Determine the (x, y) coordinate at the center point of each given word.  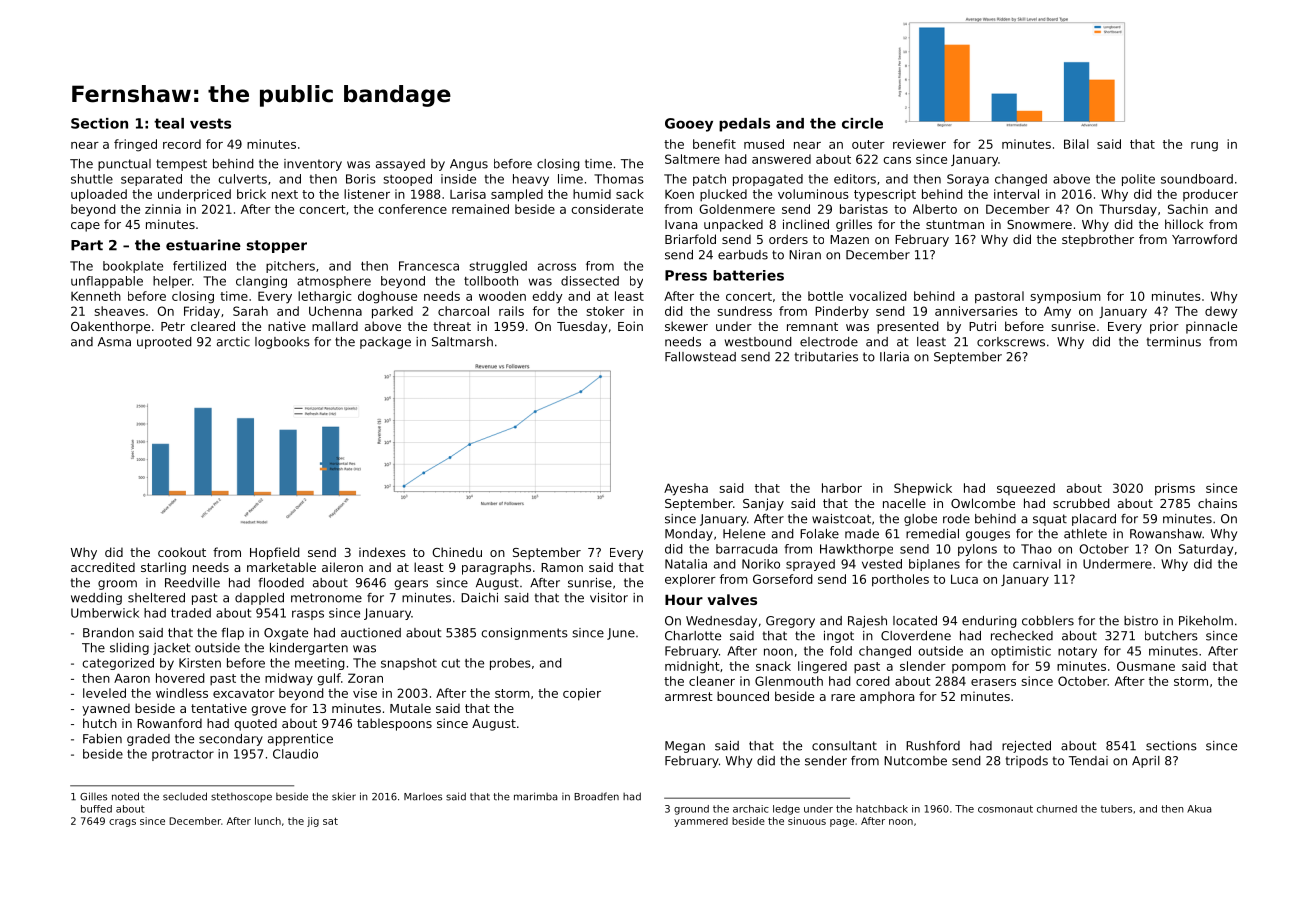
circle (862, 123)
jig (313, 822)
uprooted (164, 343)
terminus (1174, 342)
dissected (590, 281)
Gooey (689, 125)
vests (210, 123)
